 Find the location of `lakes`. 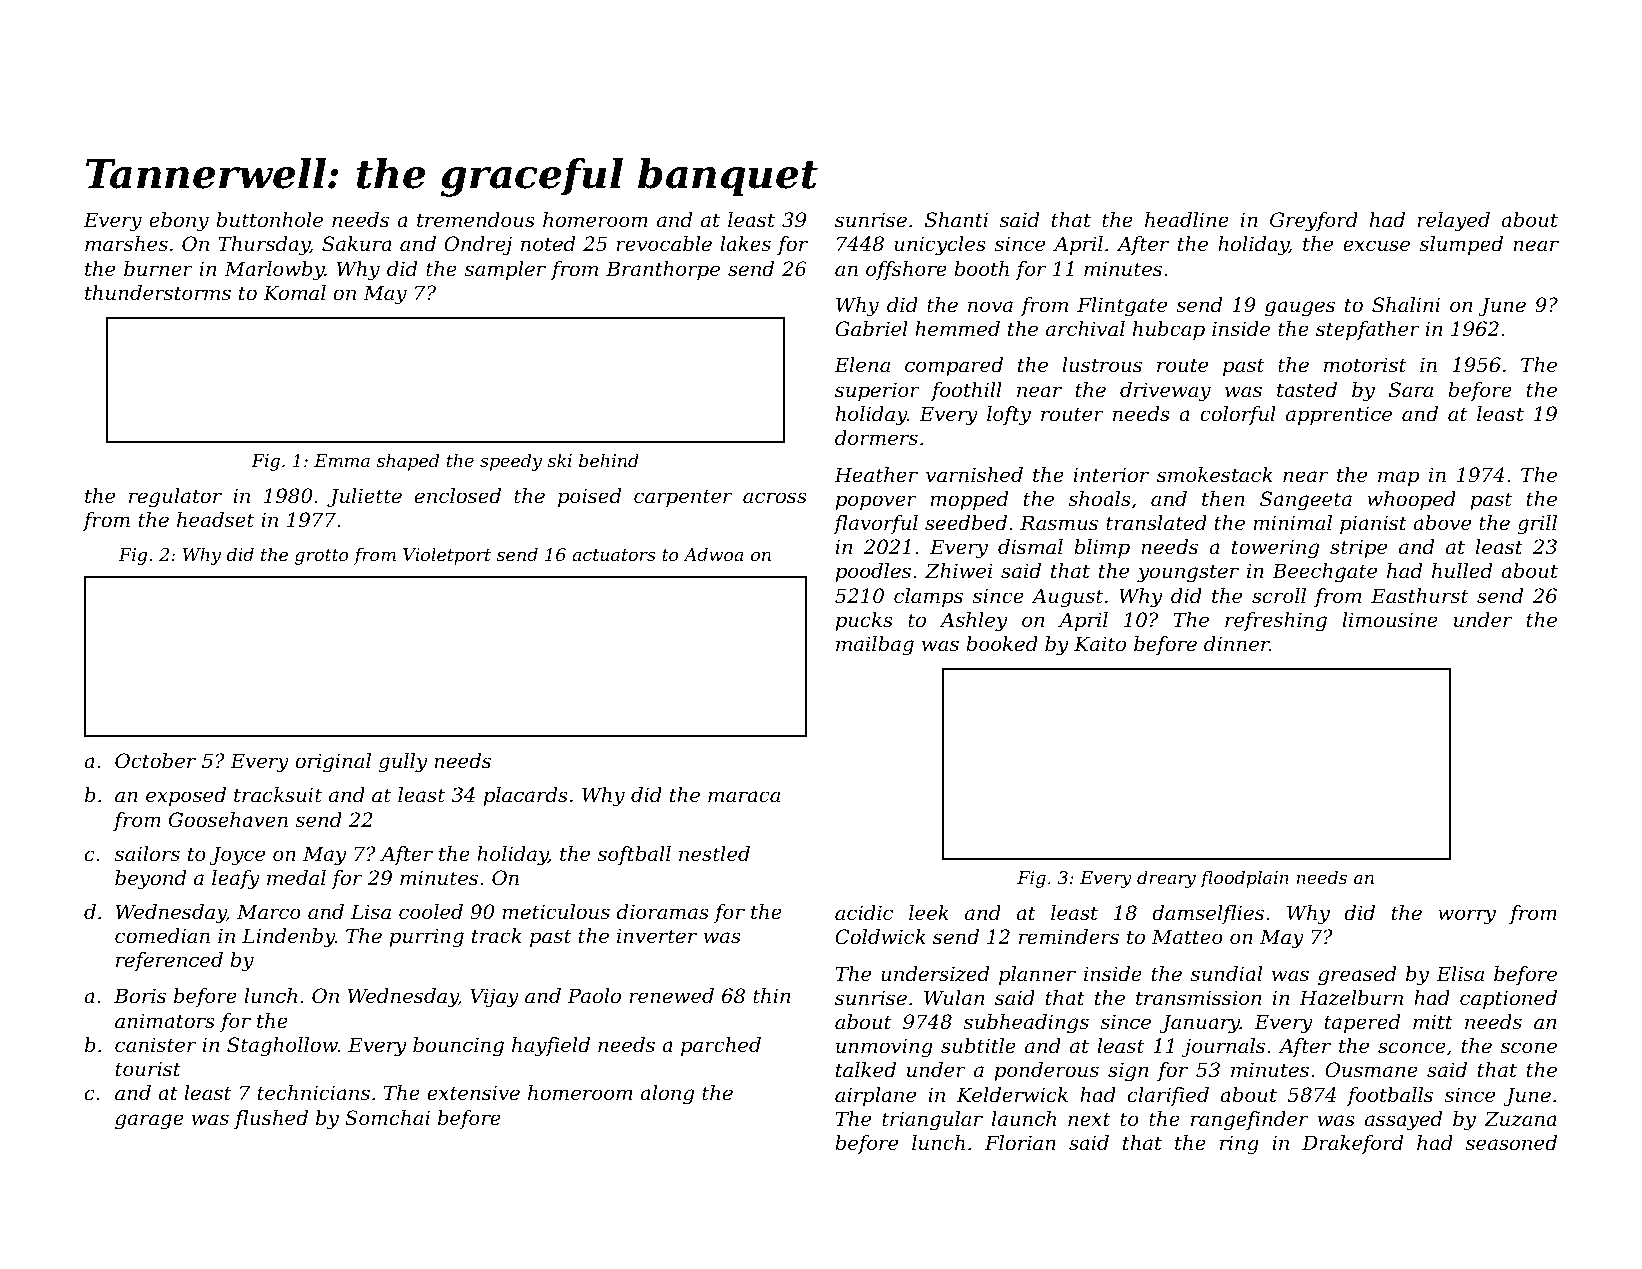

lakes is located at coordinates (745, 244).
